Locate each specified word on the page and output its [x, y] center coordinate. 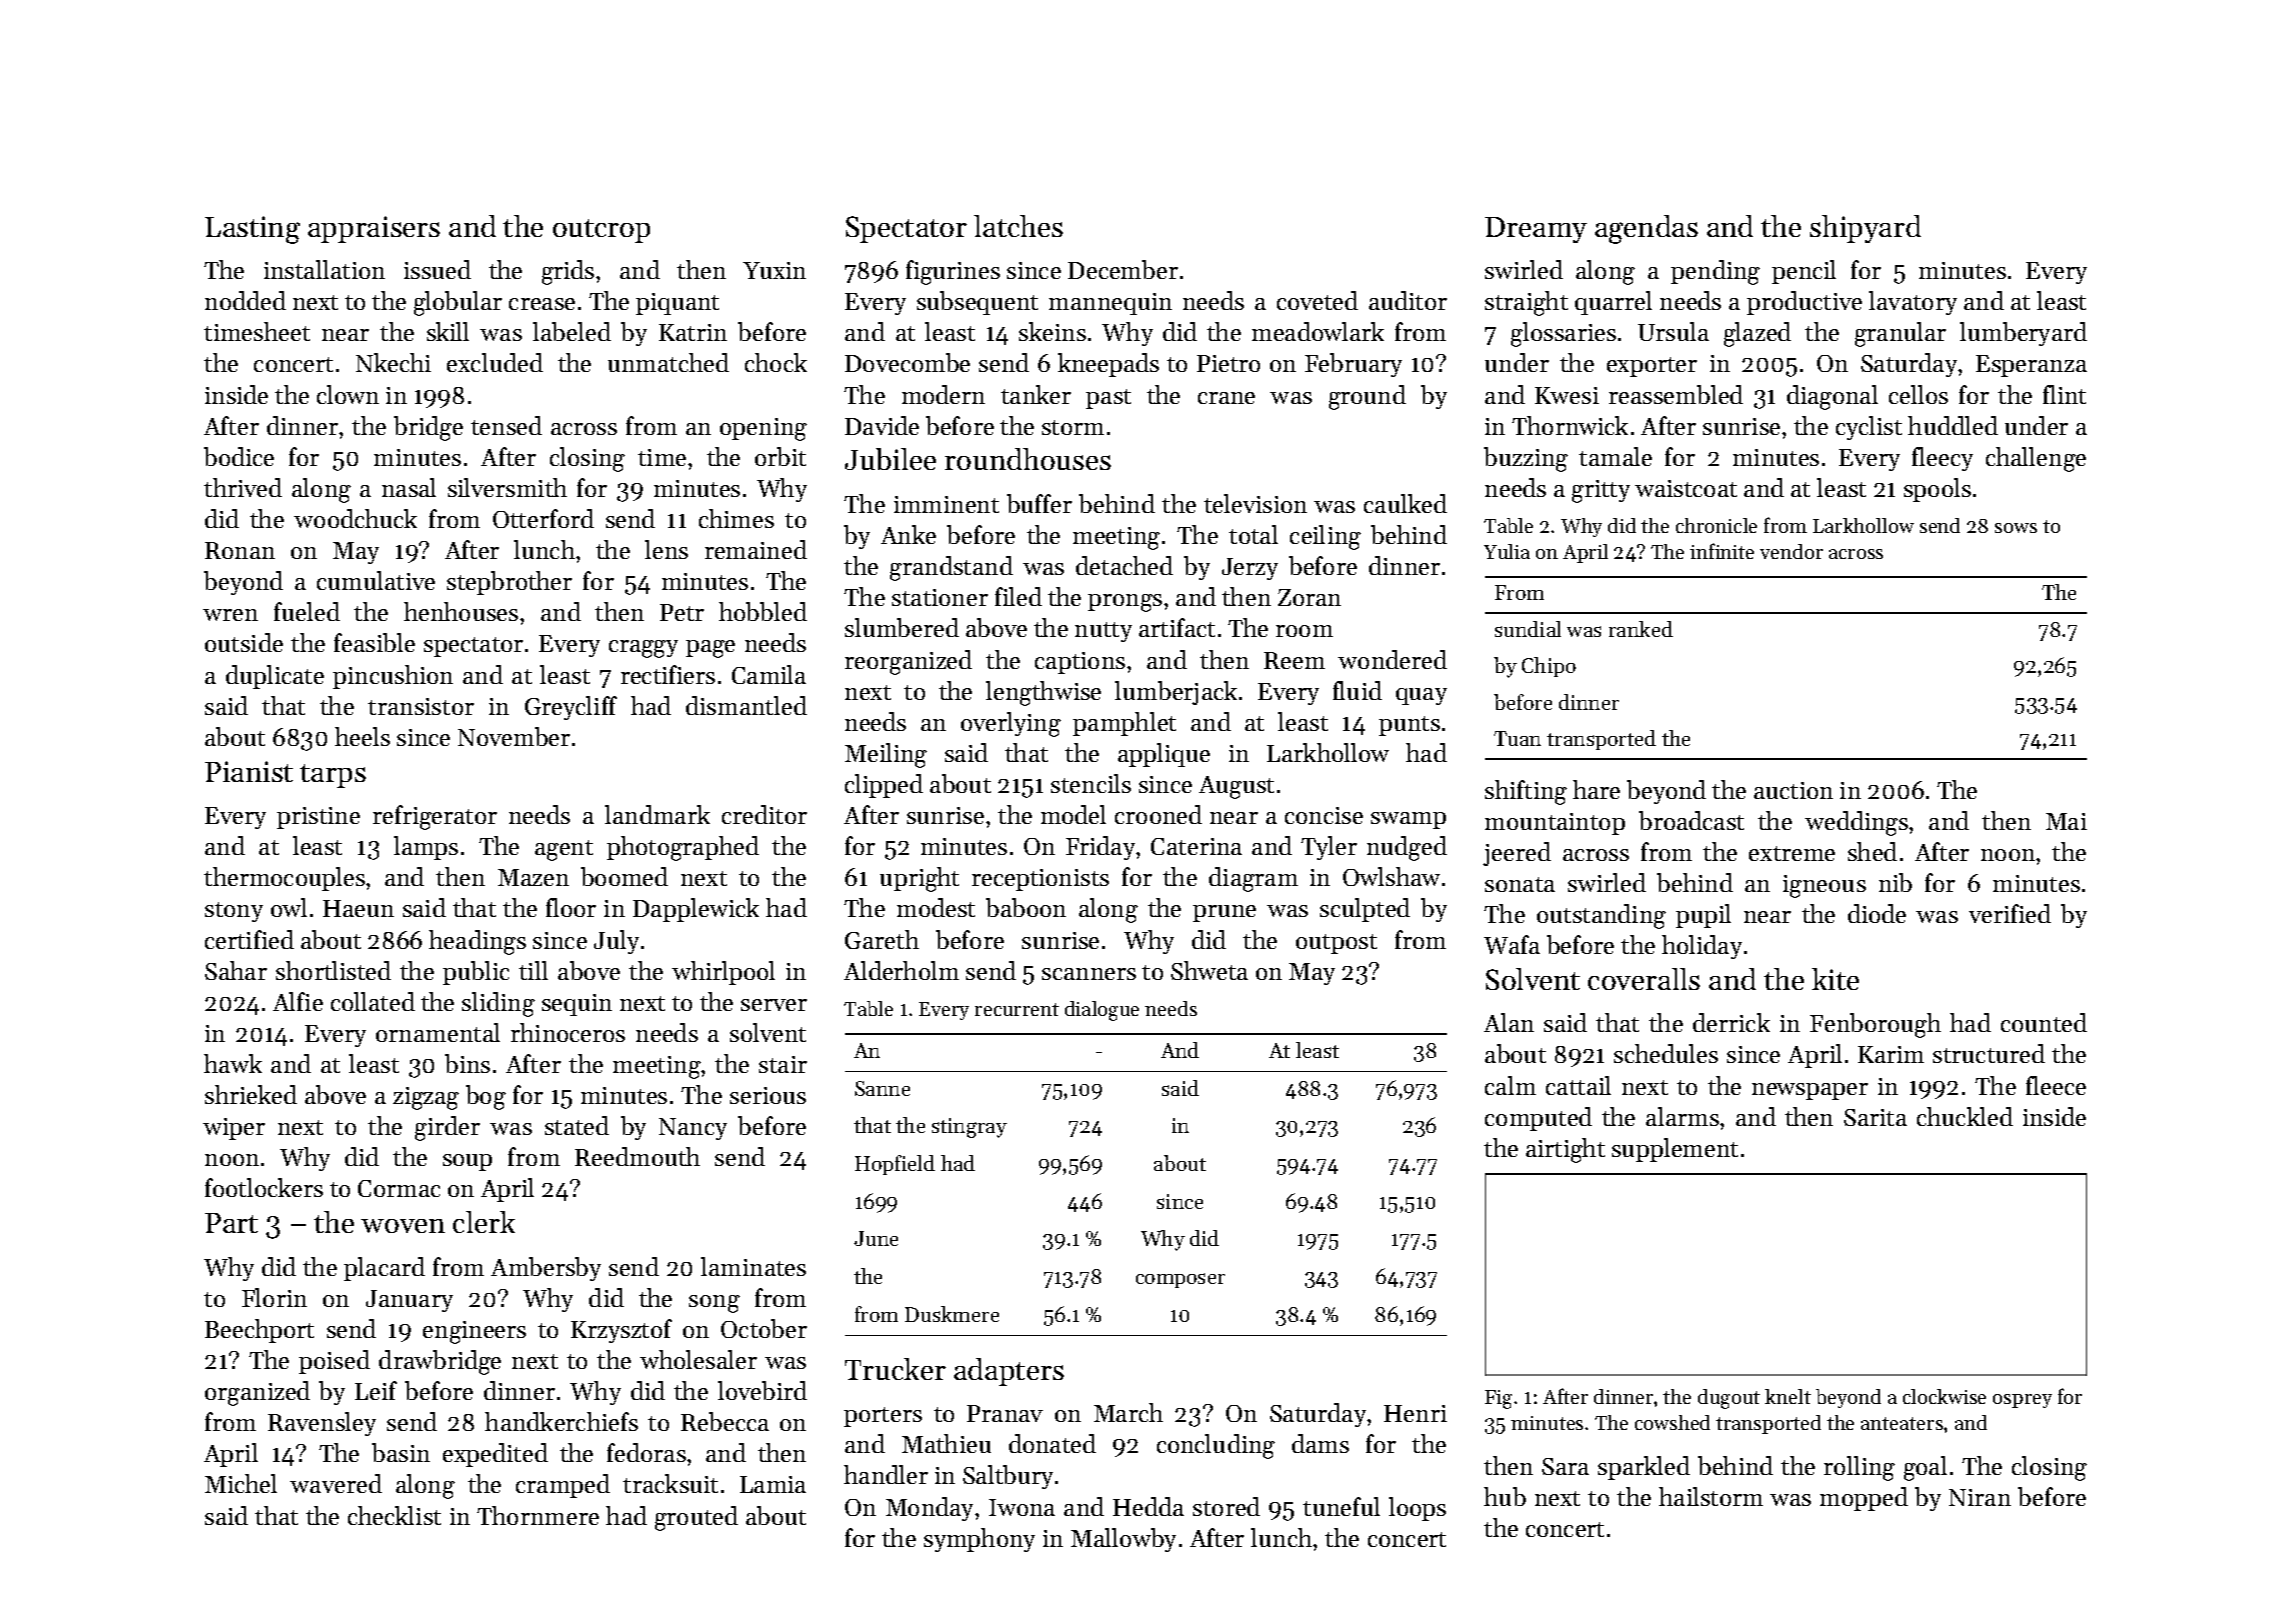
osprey [2022, 1401]
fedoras [646, 1452]
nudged [1407, 848]
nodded [245, 300]
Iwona [1022, 1507]
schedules [1666, 1053]
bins [467, 1063]
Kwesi [1567, 395]
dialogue [1102, 1011]
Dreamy [1536, 230]
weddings [1856, 823]
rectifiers [668, 674]
